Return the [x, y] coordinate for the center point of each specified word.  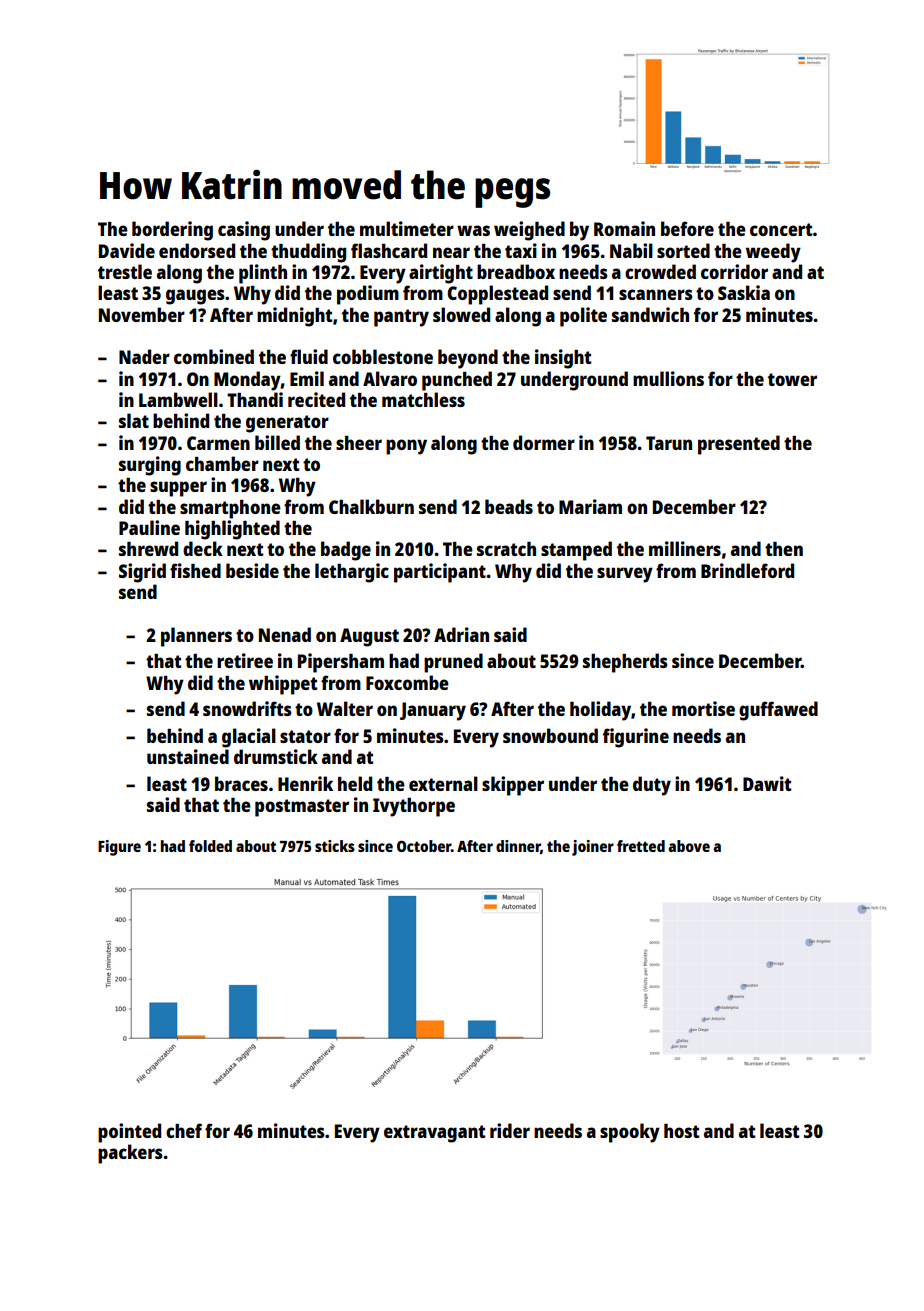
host [681, 1131]
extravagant [434, 1134]
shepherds [625, 663]
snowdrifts [247, 708]
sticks [335, 846]
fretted [641, 846]
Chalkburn [371, 506]
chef [184, 1130]
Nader [144, 356]
